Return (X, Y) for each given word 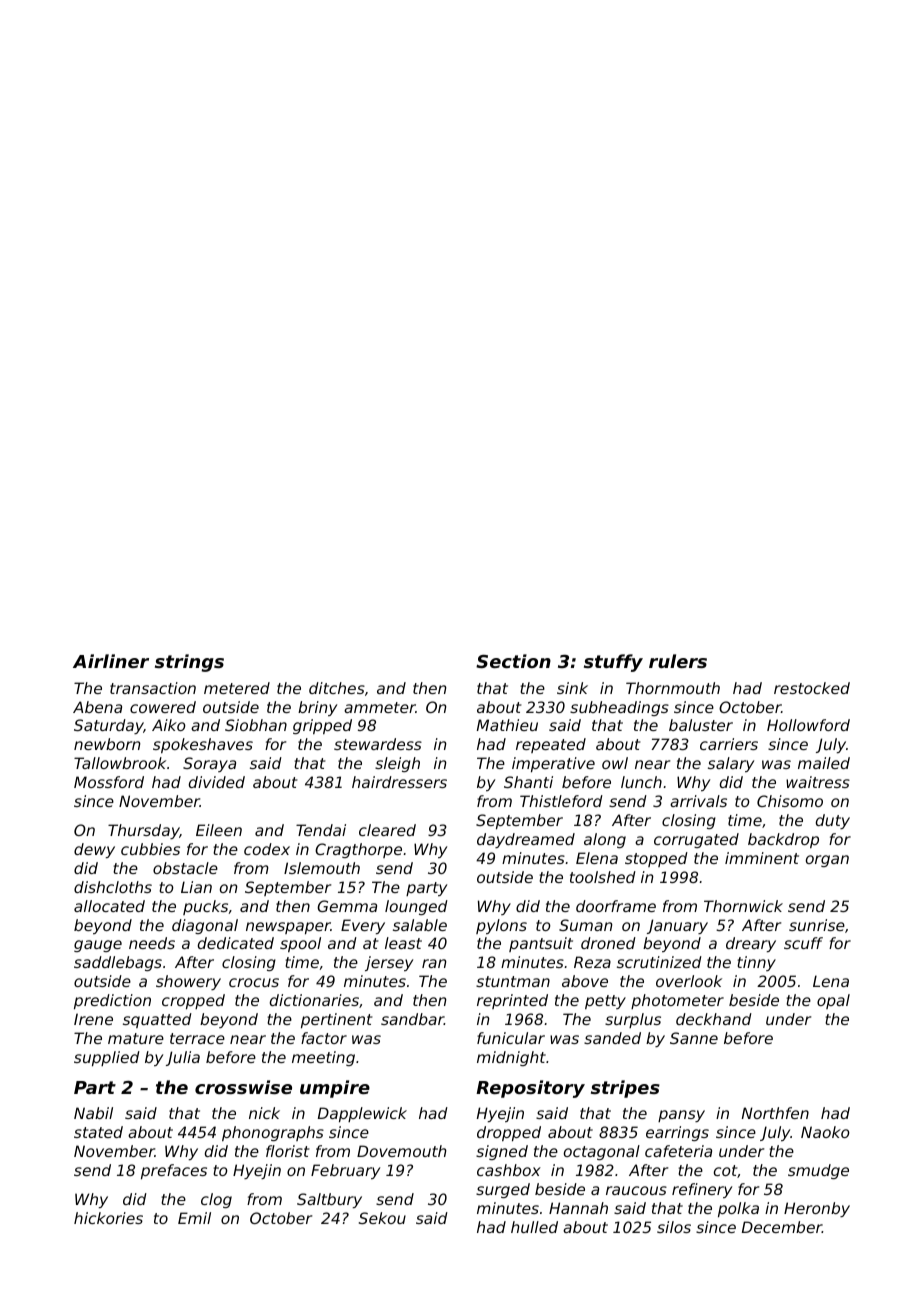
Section (513, 661)
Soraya (209, 764)
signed (502, 1152)
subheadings (619, 708)
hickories (108, 1218)
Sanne (694, 1038)
